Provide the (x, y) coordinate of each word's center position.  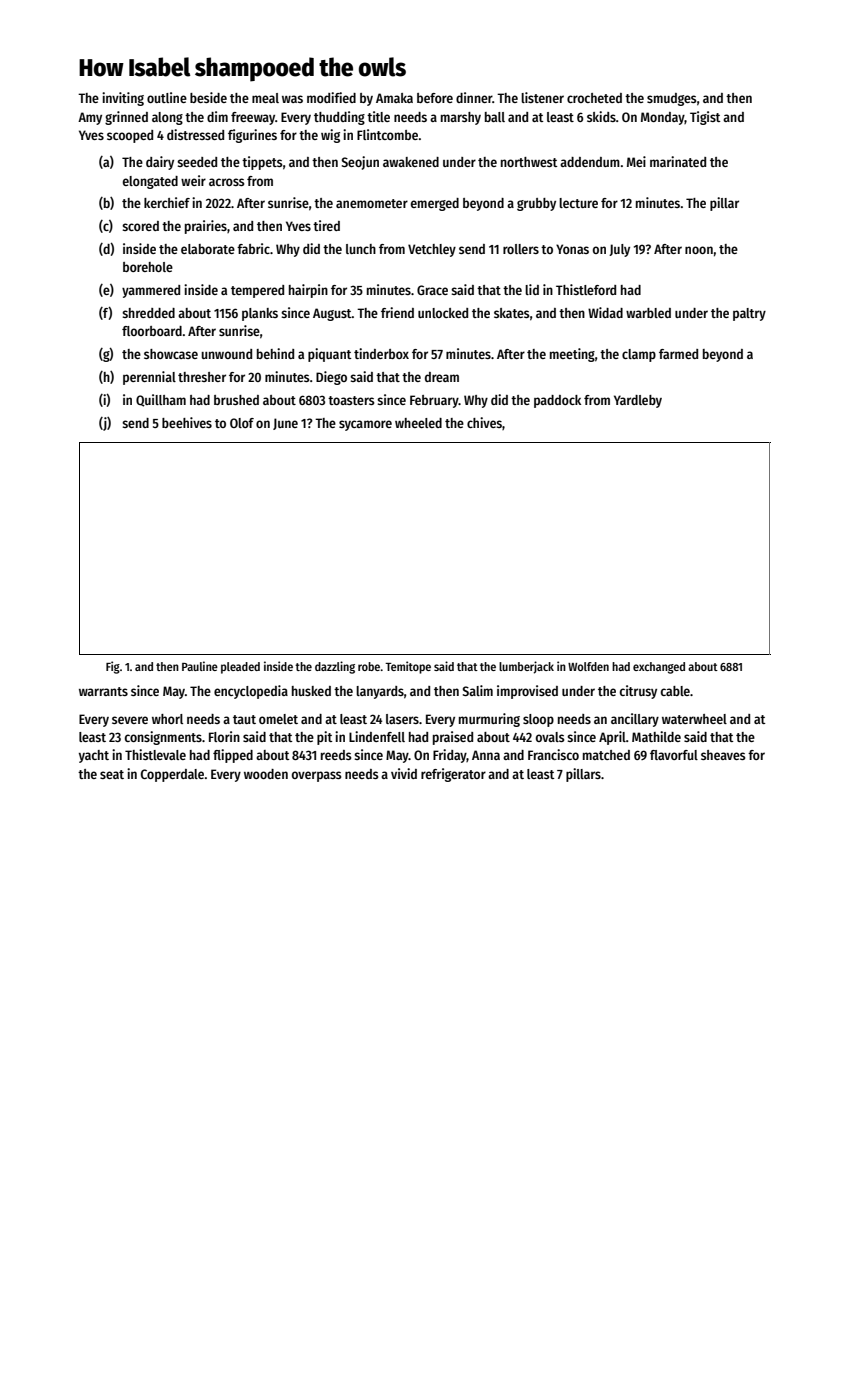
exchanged (659, 668)
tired (326, 225)
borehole (148, 267)
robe (369, 666)
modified (331, 97)
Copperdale (172, 775)
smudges (672, 99)
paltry (749, 314)
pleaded (240, 668)
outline (167, 97)
